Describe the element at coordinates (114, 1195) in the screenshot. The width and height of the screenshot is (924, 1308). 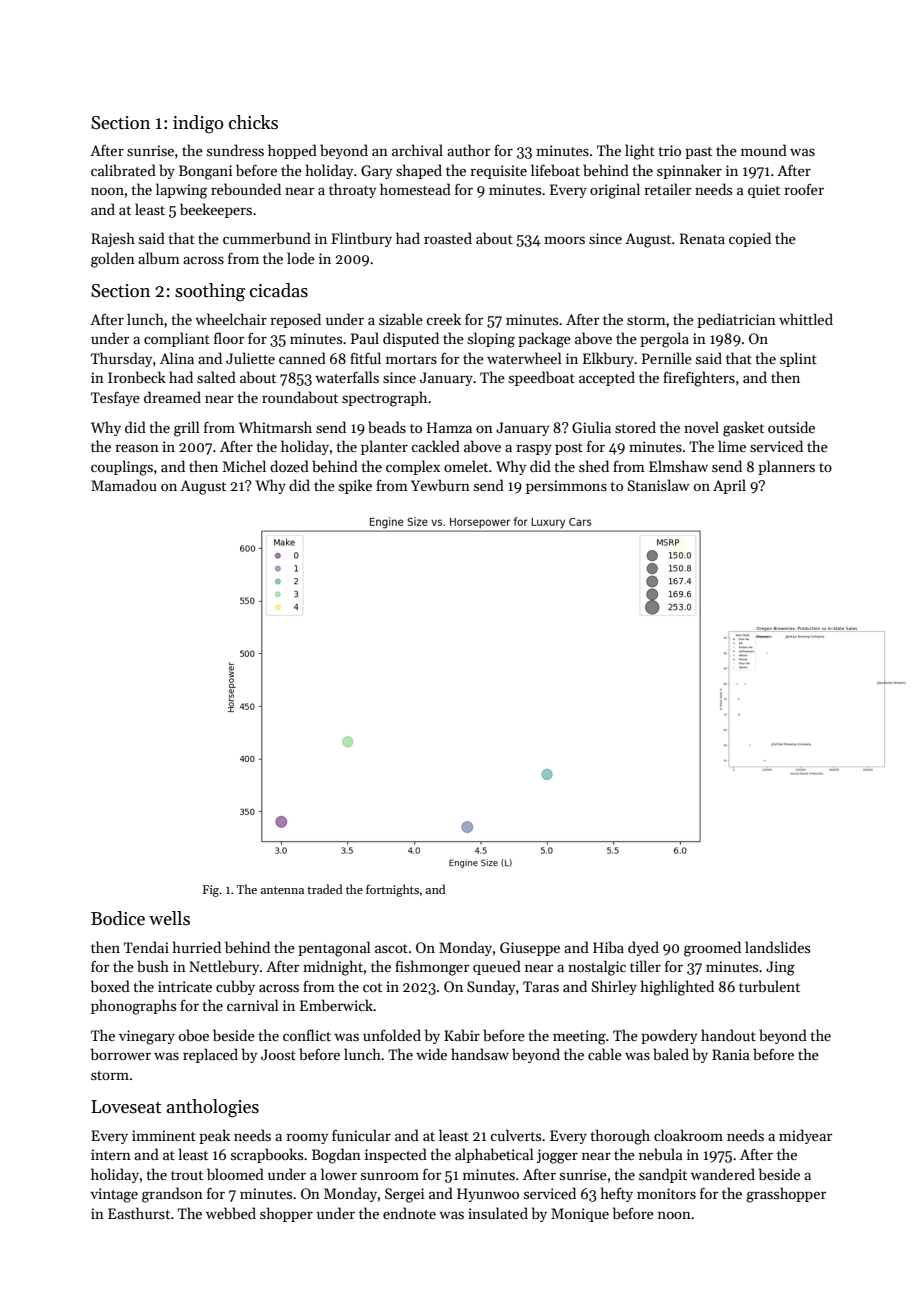
I see `vintage` at that location.
